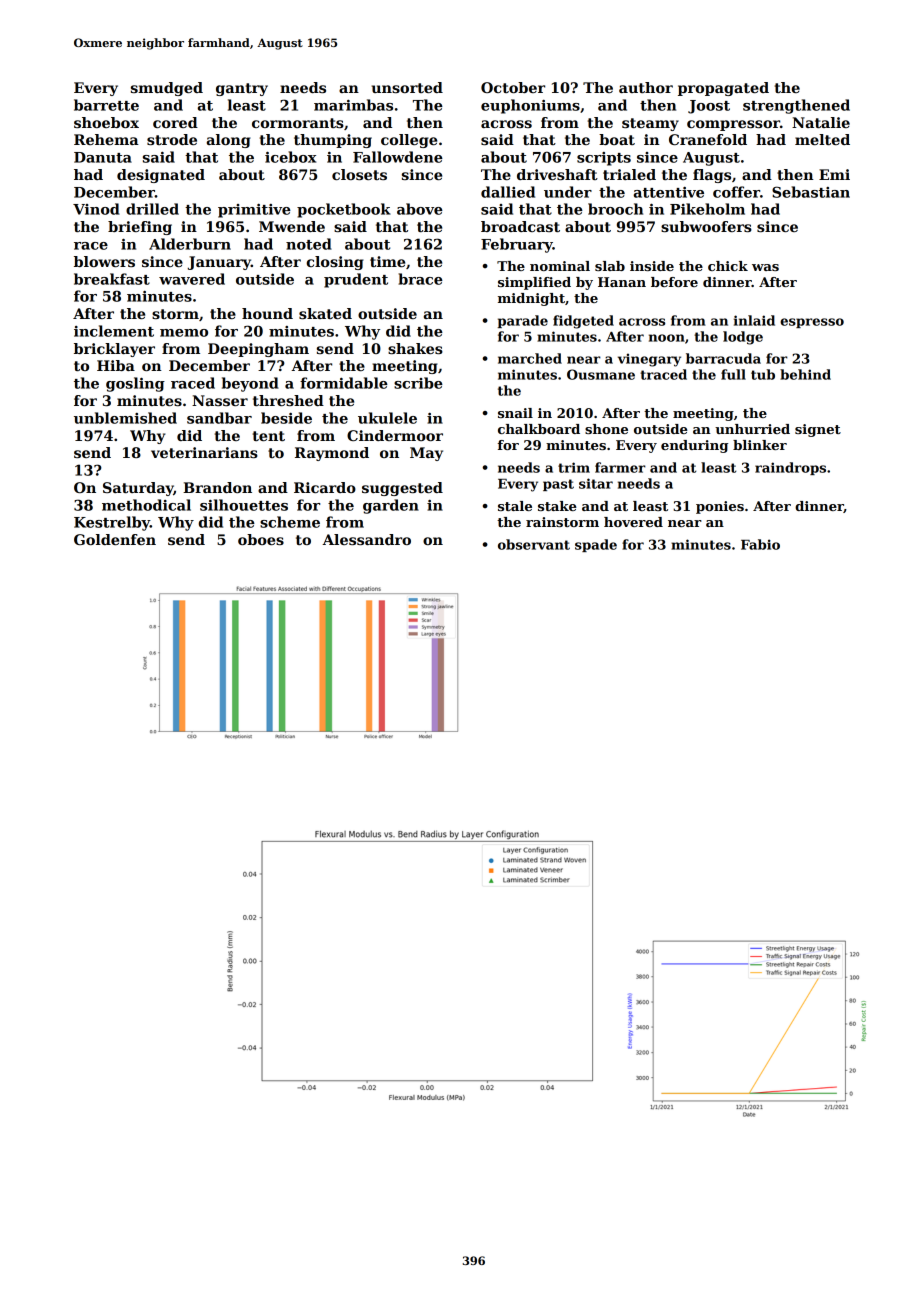  Describe the element at coordinates (649, 360) in the image. I see `vinegary` at that location.
